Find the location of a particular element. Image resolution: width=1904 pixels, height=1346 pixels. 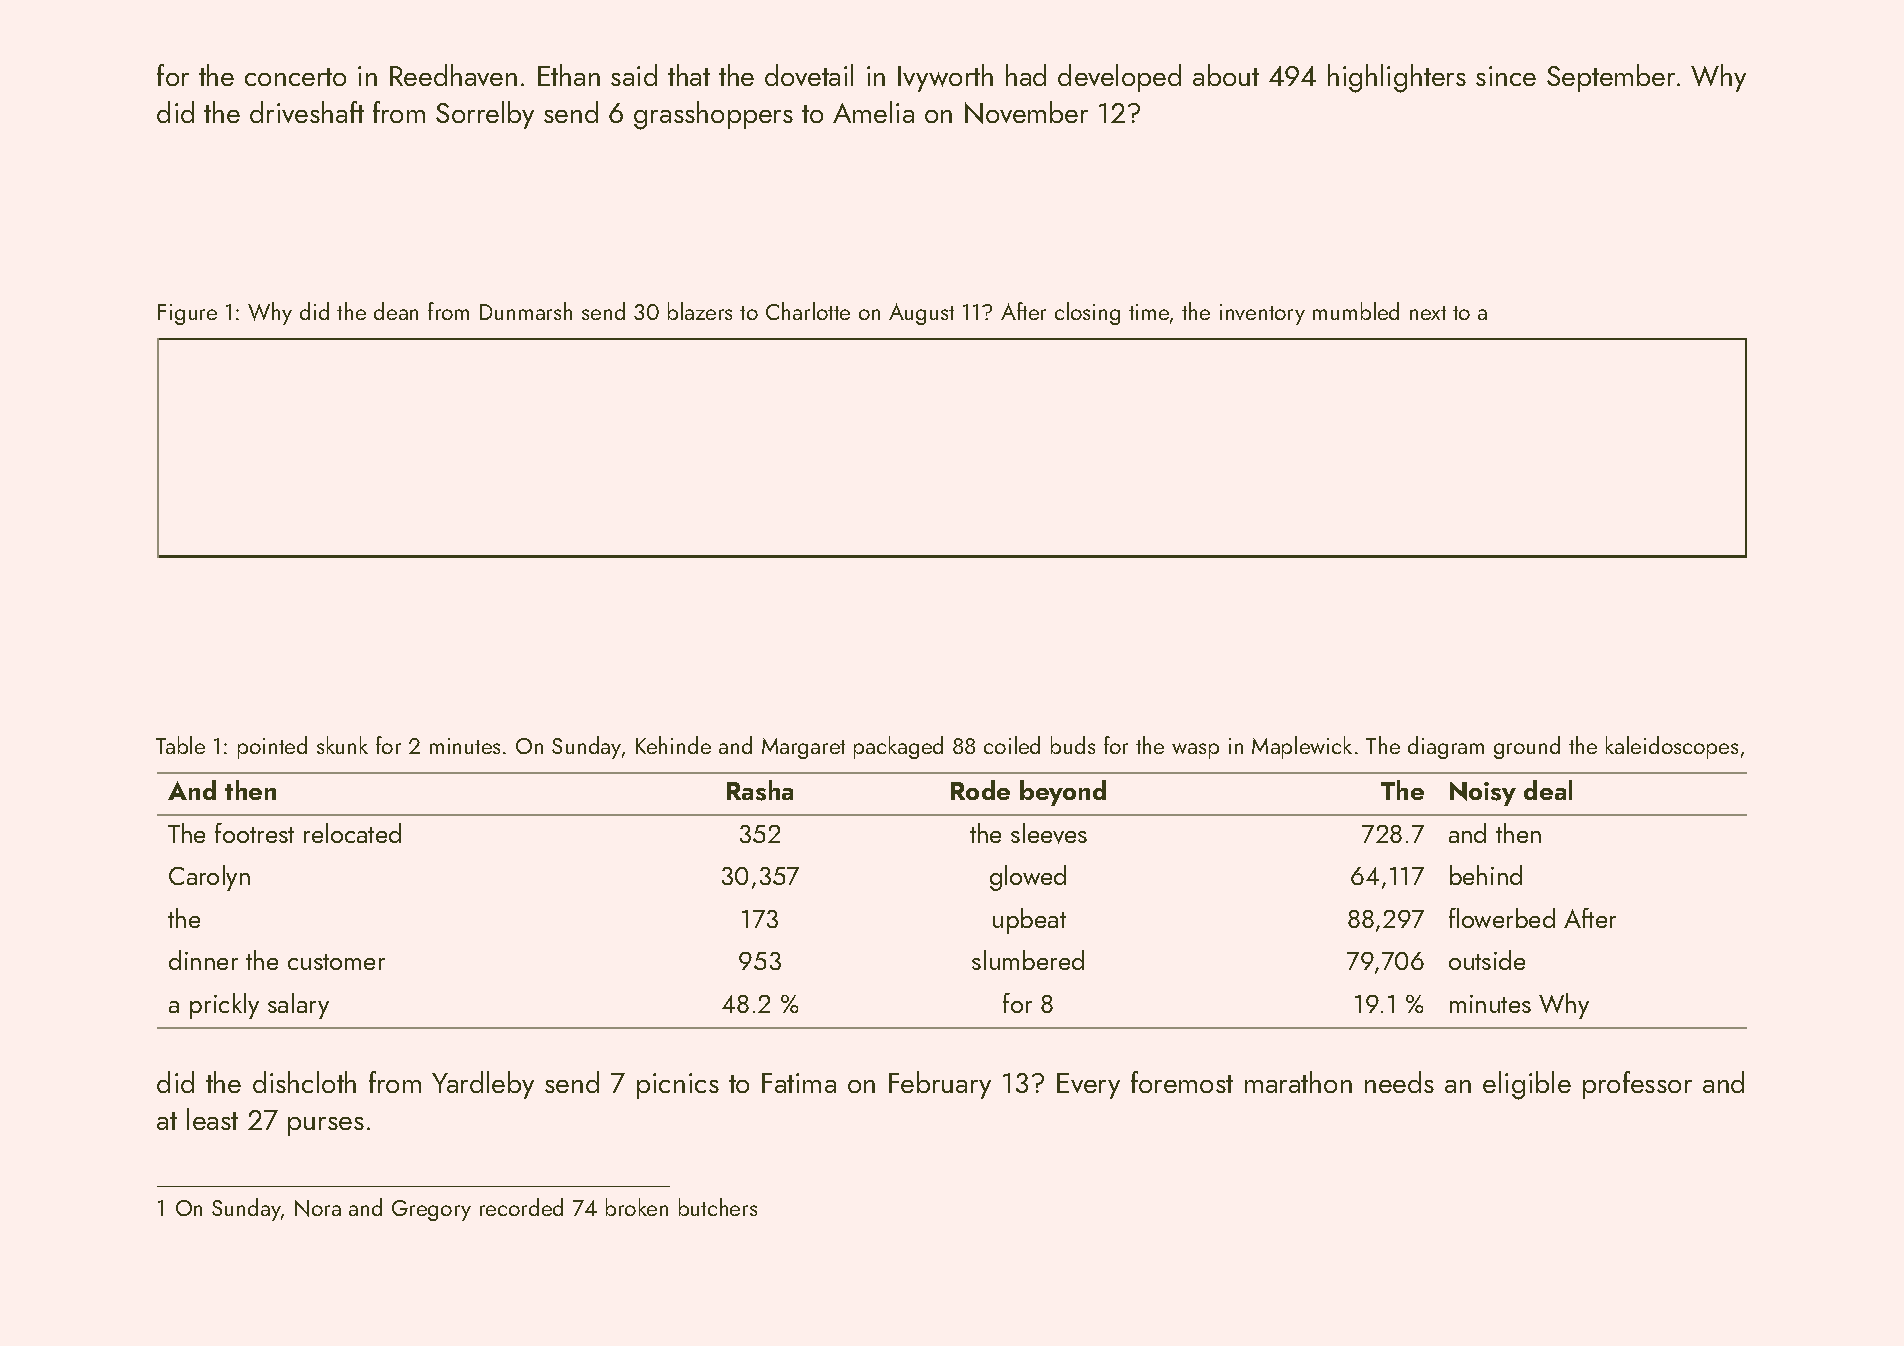

eligible is located at coordinates (1527, 1085).
